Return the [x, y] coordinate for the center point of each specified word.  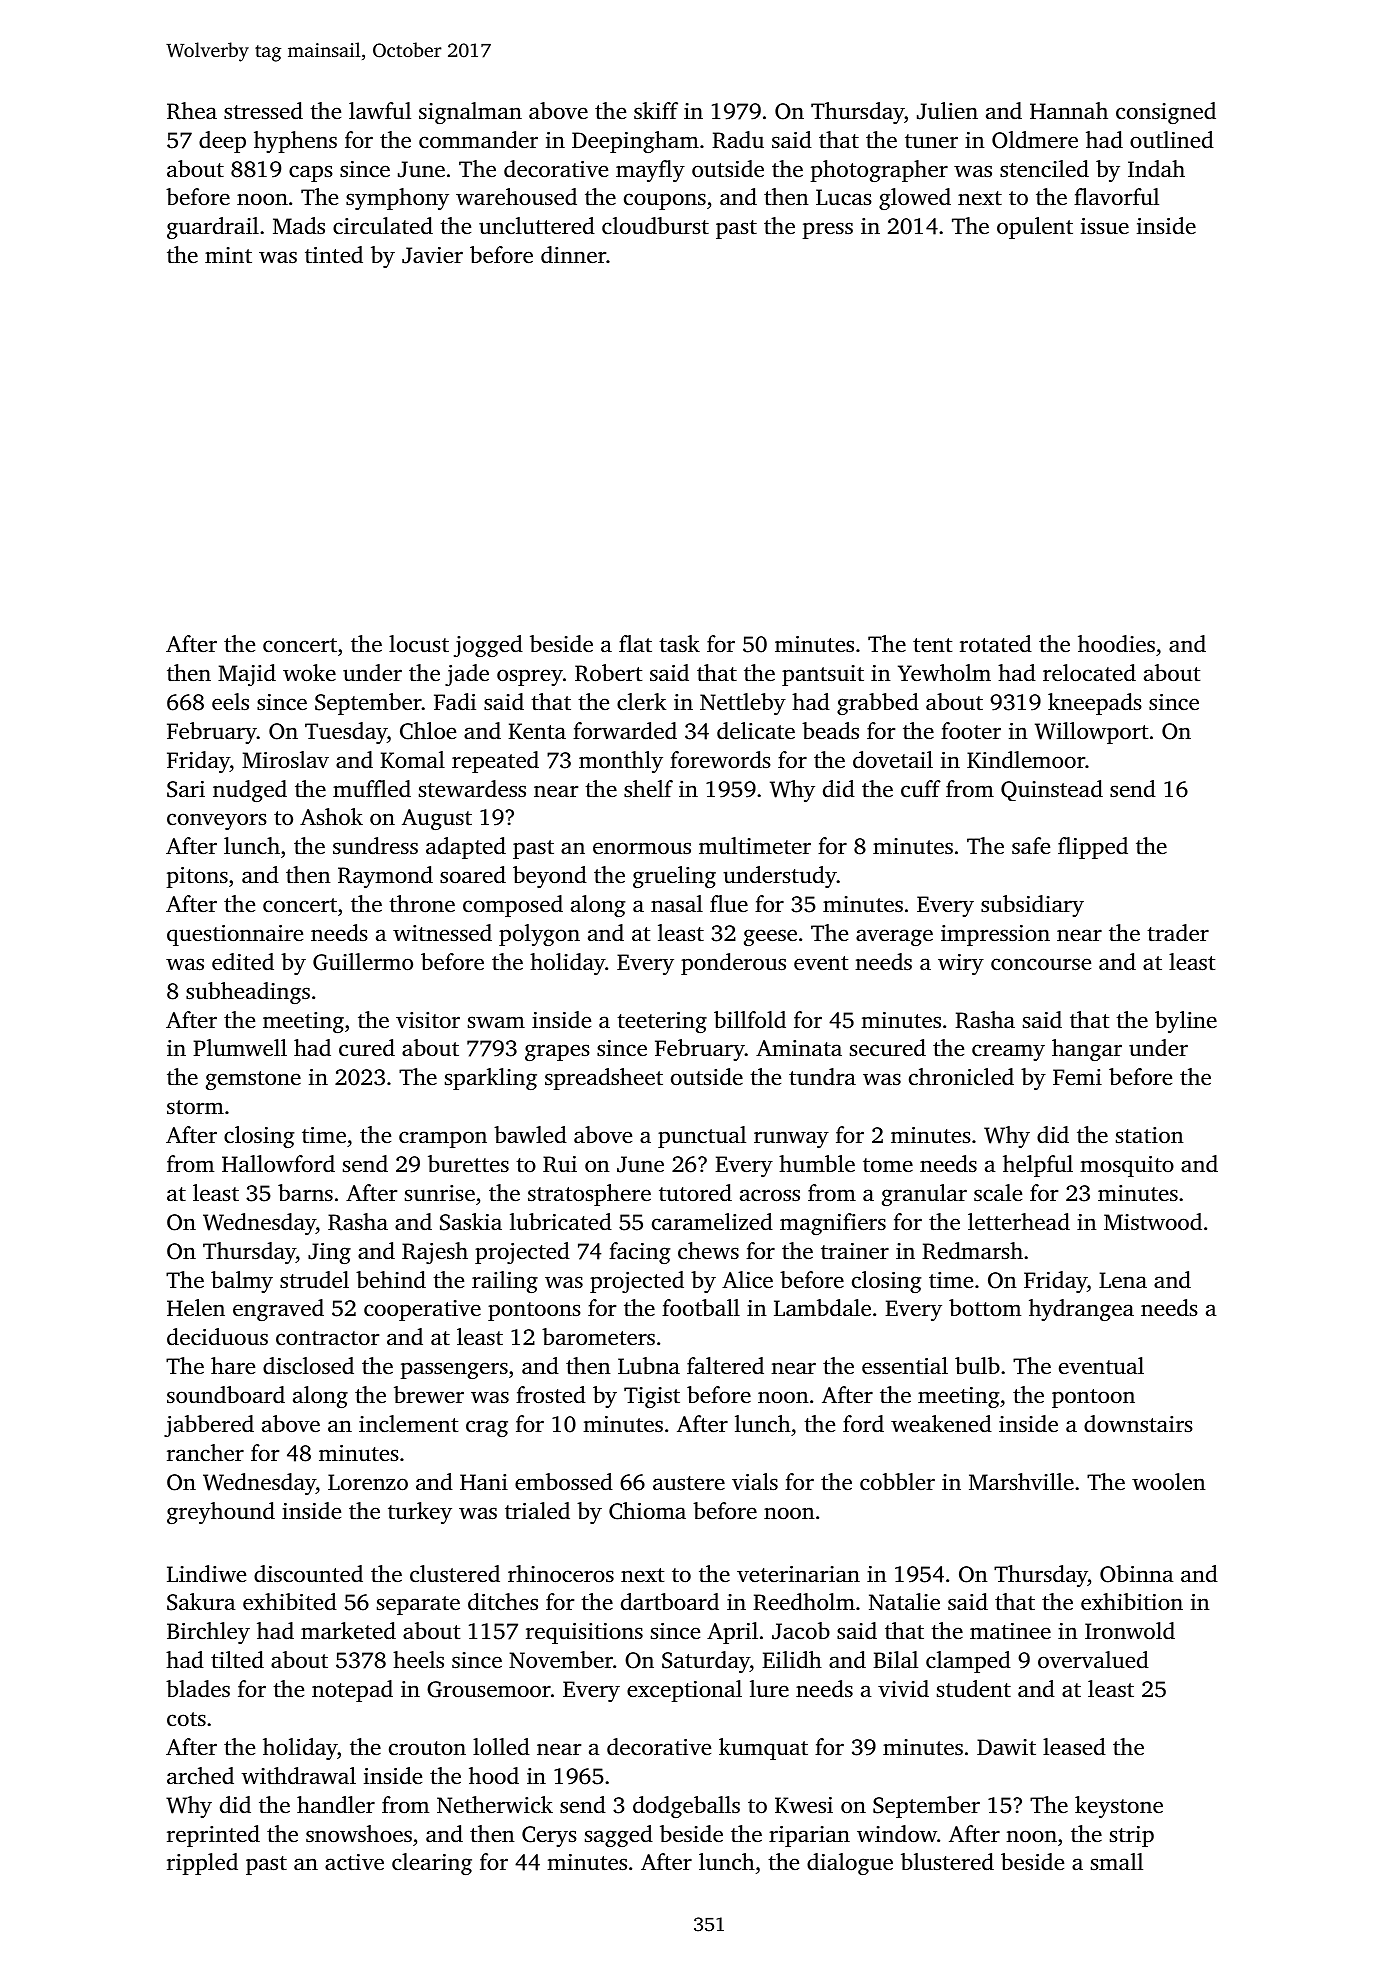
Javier [432, 255]
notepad [352, 1691]
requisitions [584, 1633]
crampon [443, 1139]
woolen [1169, 1482]
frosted [551, 1394]
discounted [308, 1574]
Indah [1156, 168]
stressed [263, 111]
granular [924, 1195]
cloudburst [655, 226]
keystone [1119, 1807]
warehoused [516, 197]
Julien [947, 111]
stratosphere [589, 1195]
